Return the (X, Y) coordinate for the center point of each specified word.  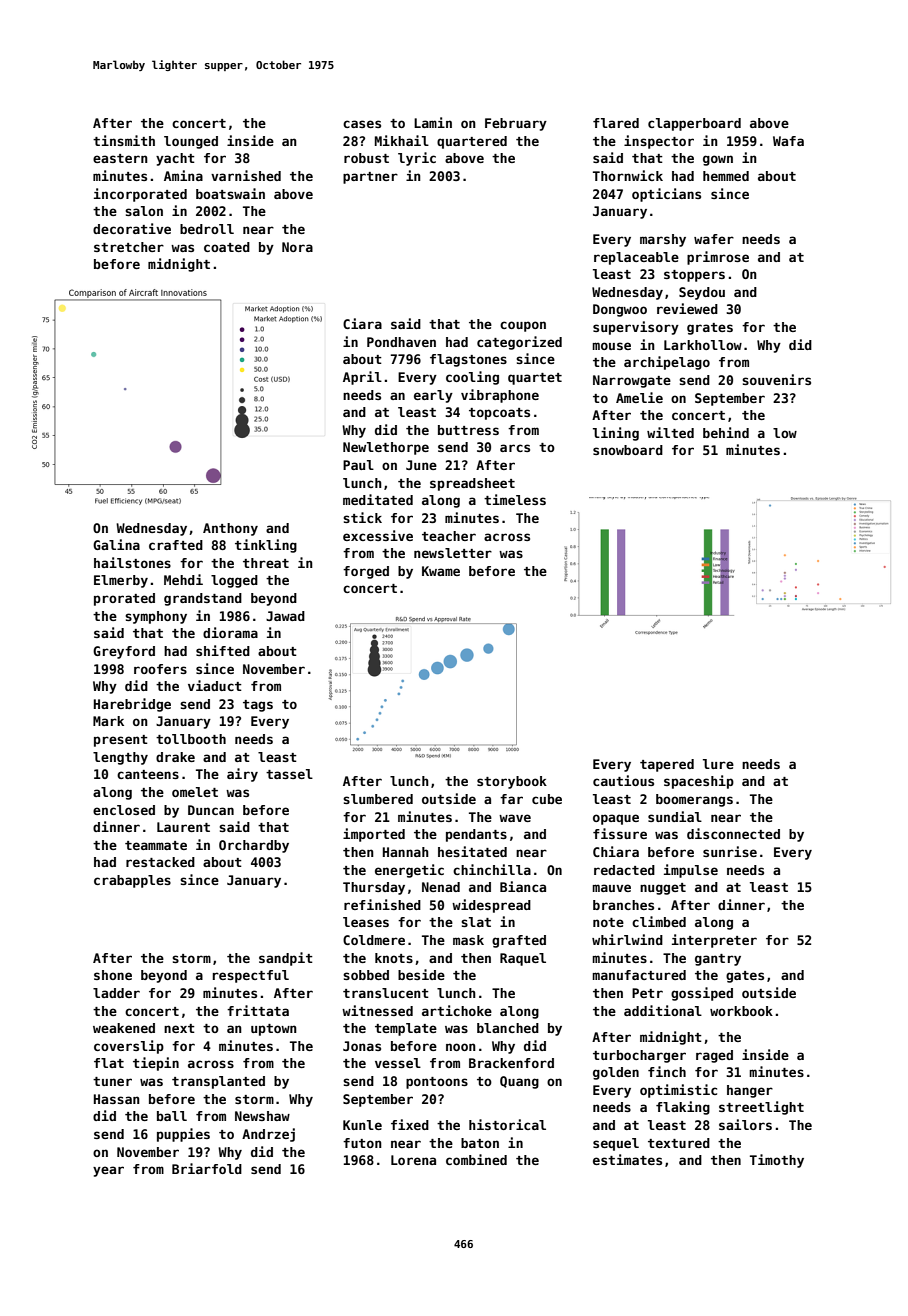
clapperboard (694, 124)
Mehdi (183, 579)
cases (362, 124)
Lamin (433, 122)
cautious (623, 780)
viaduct (215, 685)
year (108, 1171)
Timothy (777, 1161)
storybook (512, 782)
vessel (398, 1063)
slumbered (378, 799)
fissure (620, 833)
